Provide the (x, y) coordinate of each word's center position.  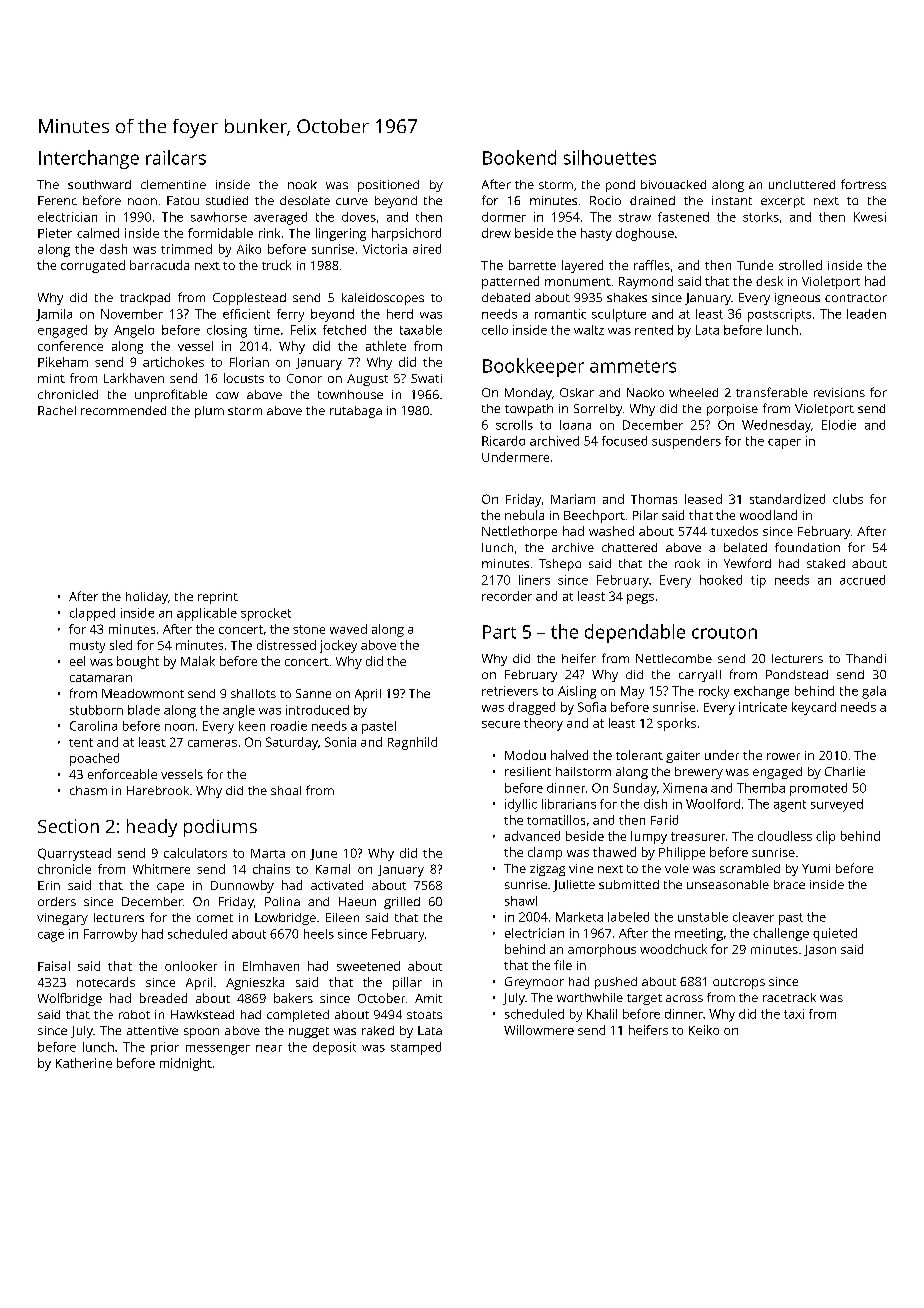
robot (134, 1014)
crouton (724, 633)
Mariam (573, 499)
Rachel (57, 410)
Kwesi (870, 217)
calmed (98, 233)
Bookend (519, 157)
